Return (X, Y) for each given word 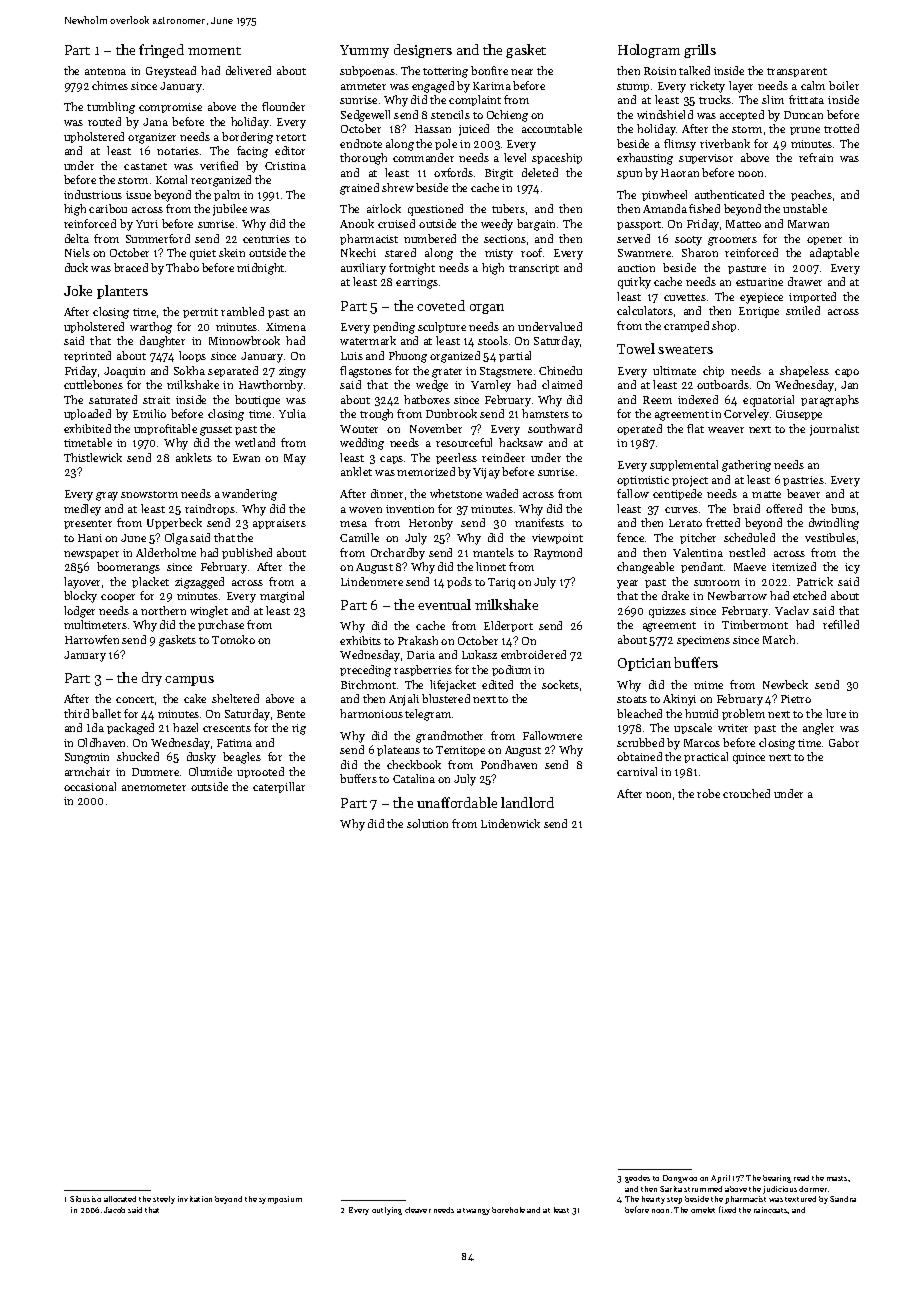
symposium (280, 1200)
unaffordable (457, 802)
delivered (248, 70)
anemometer (154, 787)
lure (836, 713)
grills (700, 51)
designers (423, 51)
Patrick (815, 581)
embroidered (533, 654)
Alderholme (166, 552)
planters (122, 292)
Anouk (357, 223)
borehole (508, 1210)
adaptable (834, 253)
